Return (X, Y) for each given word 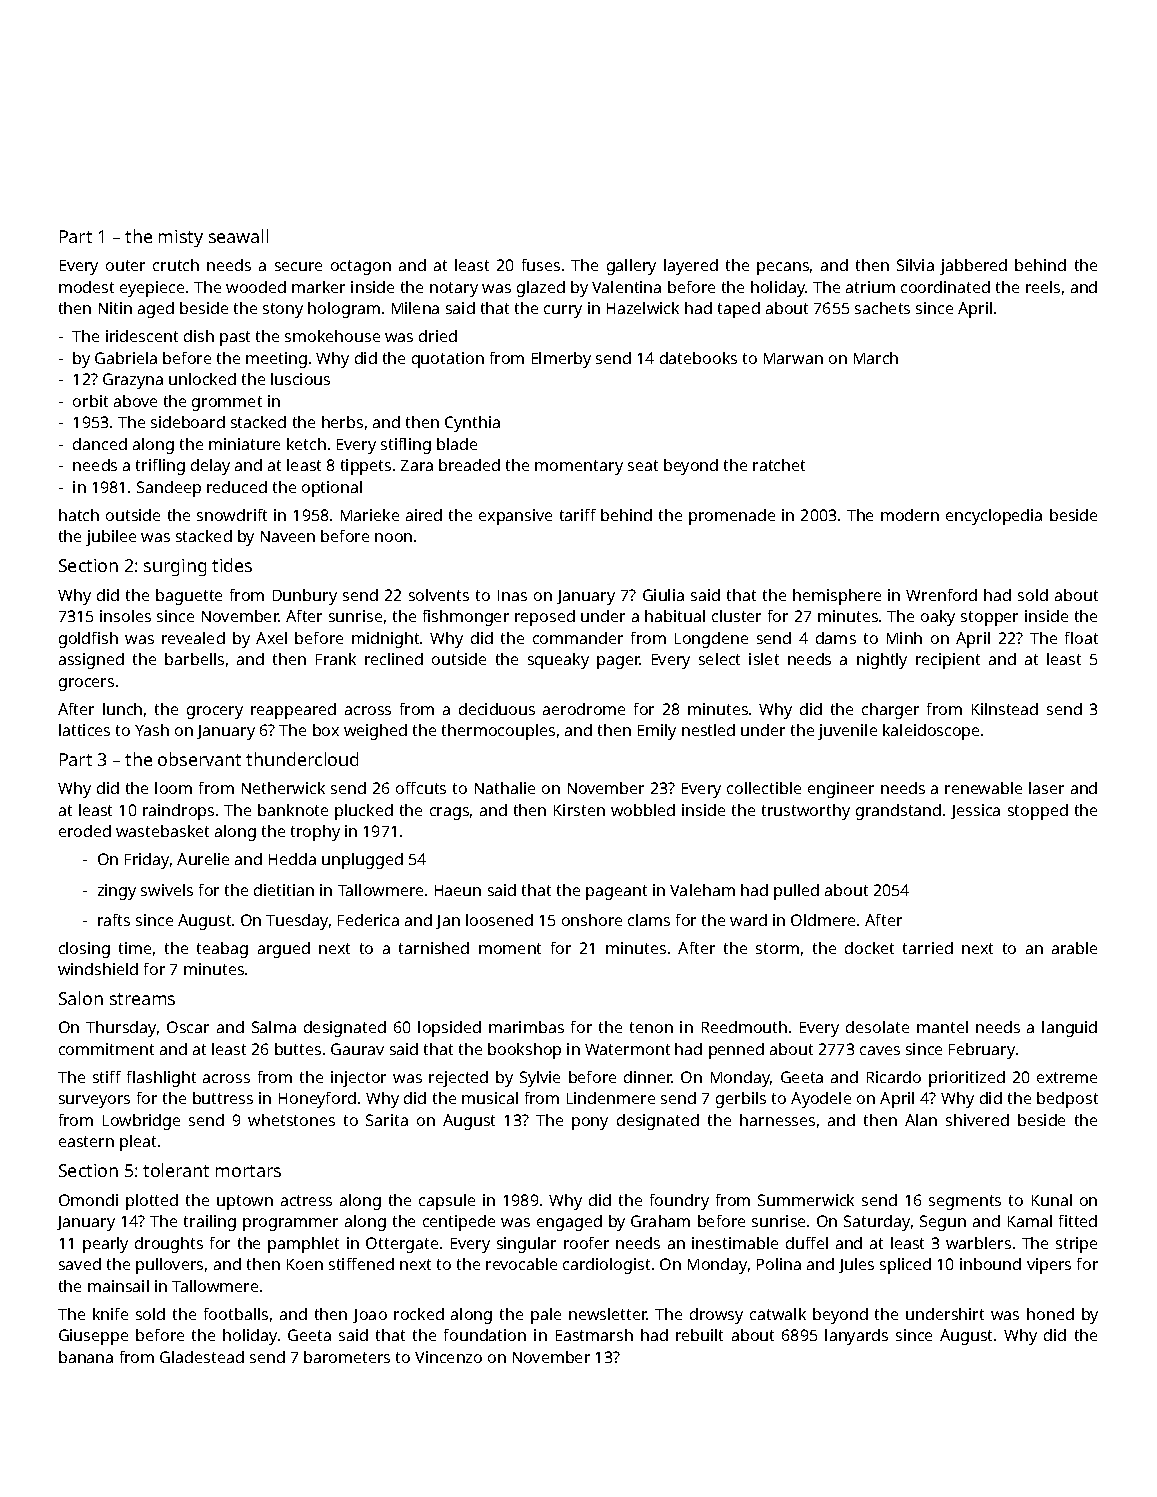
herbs (342, 422)
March (876, 358)
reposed (545, 618)
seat (643, 465)
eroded (85, 831)
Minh (904, 638)
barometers (347, 1357)
